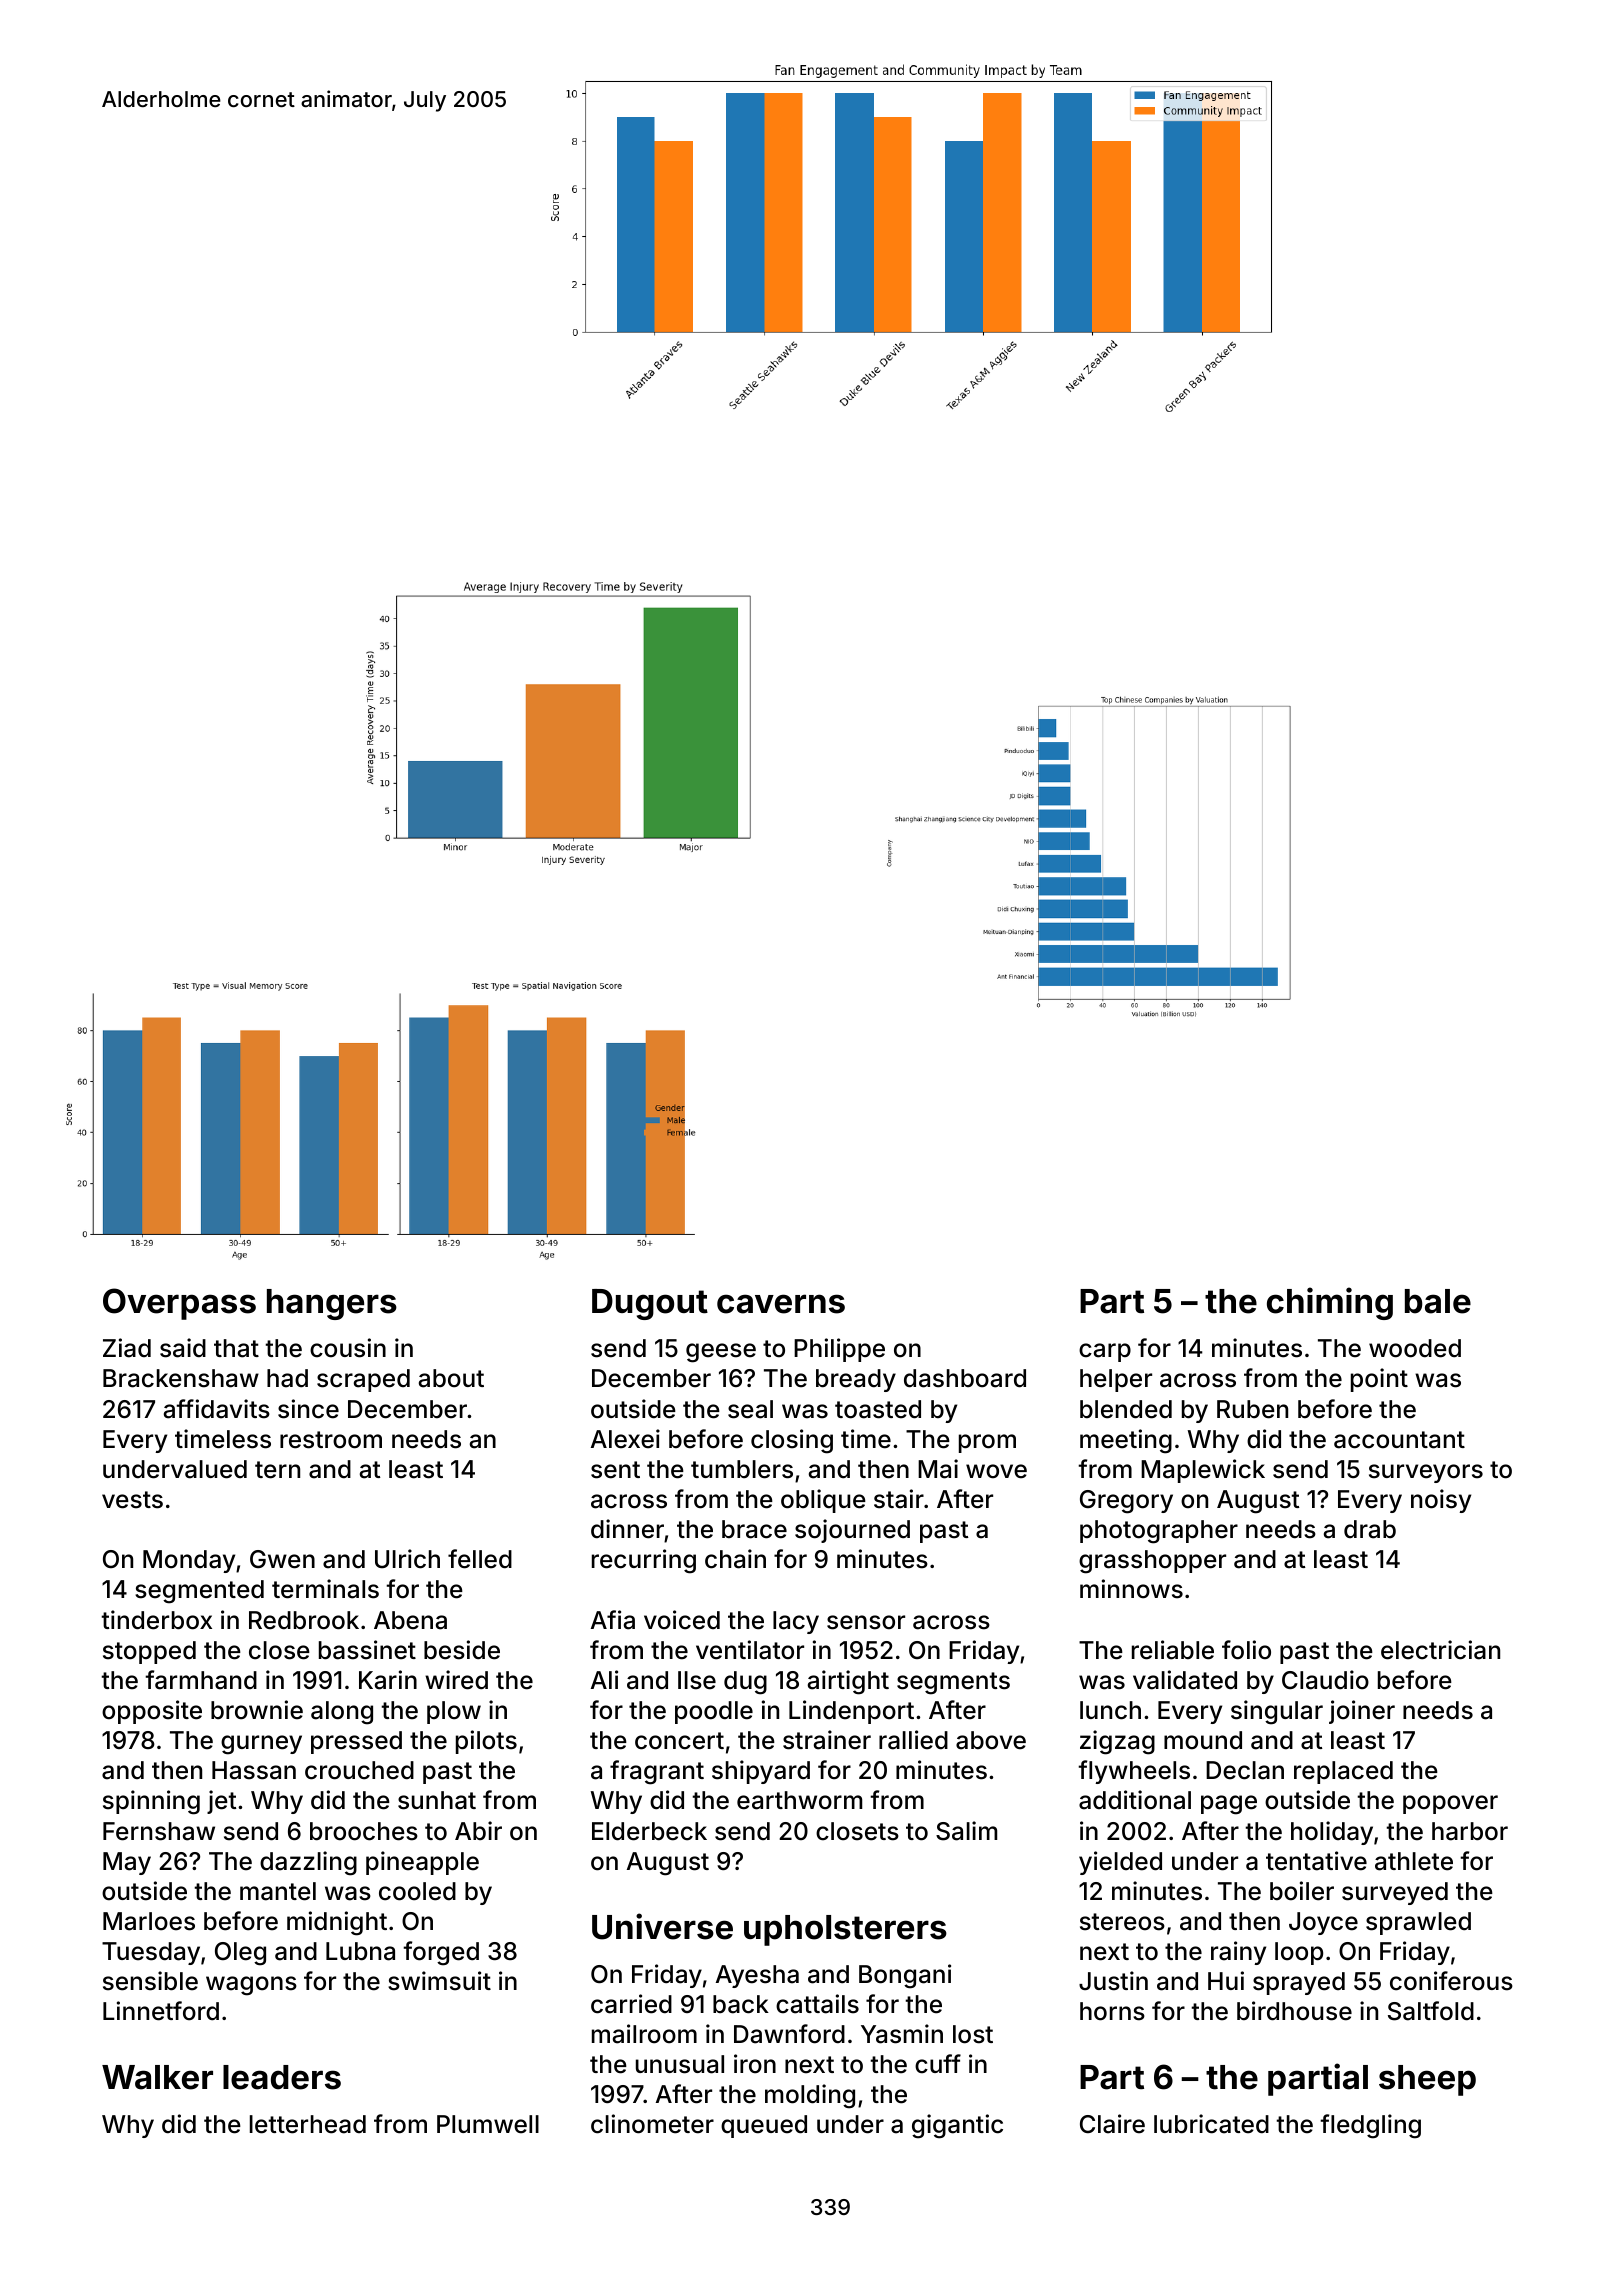 This screenshot has width=1620, height=2292. I want to click on surveyors, so click(1426, 1473).
